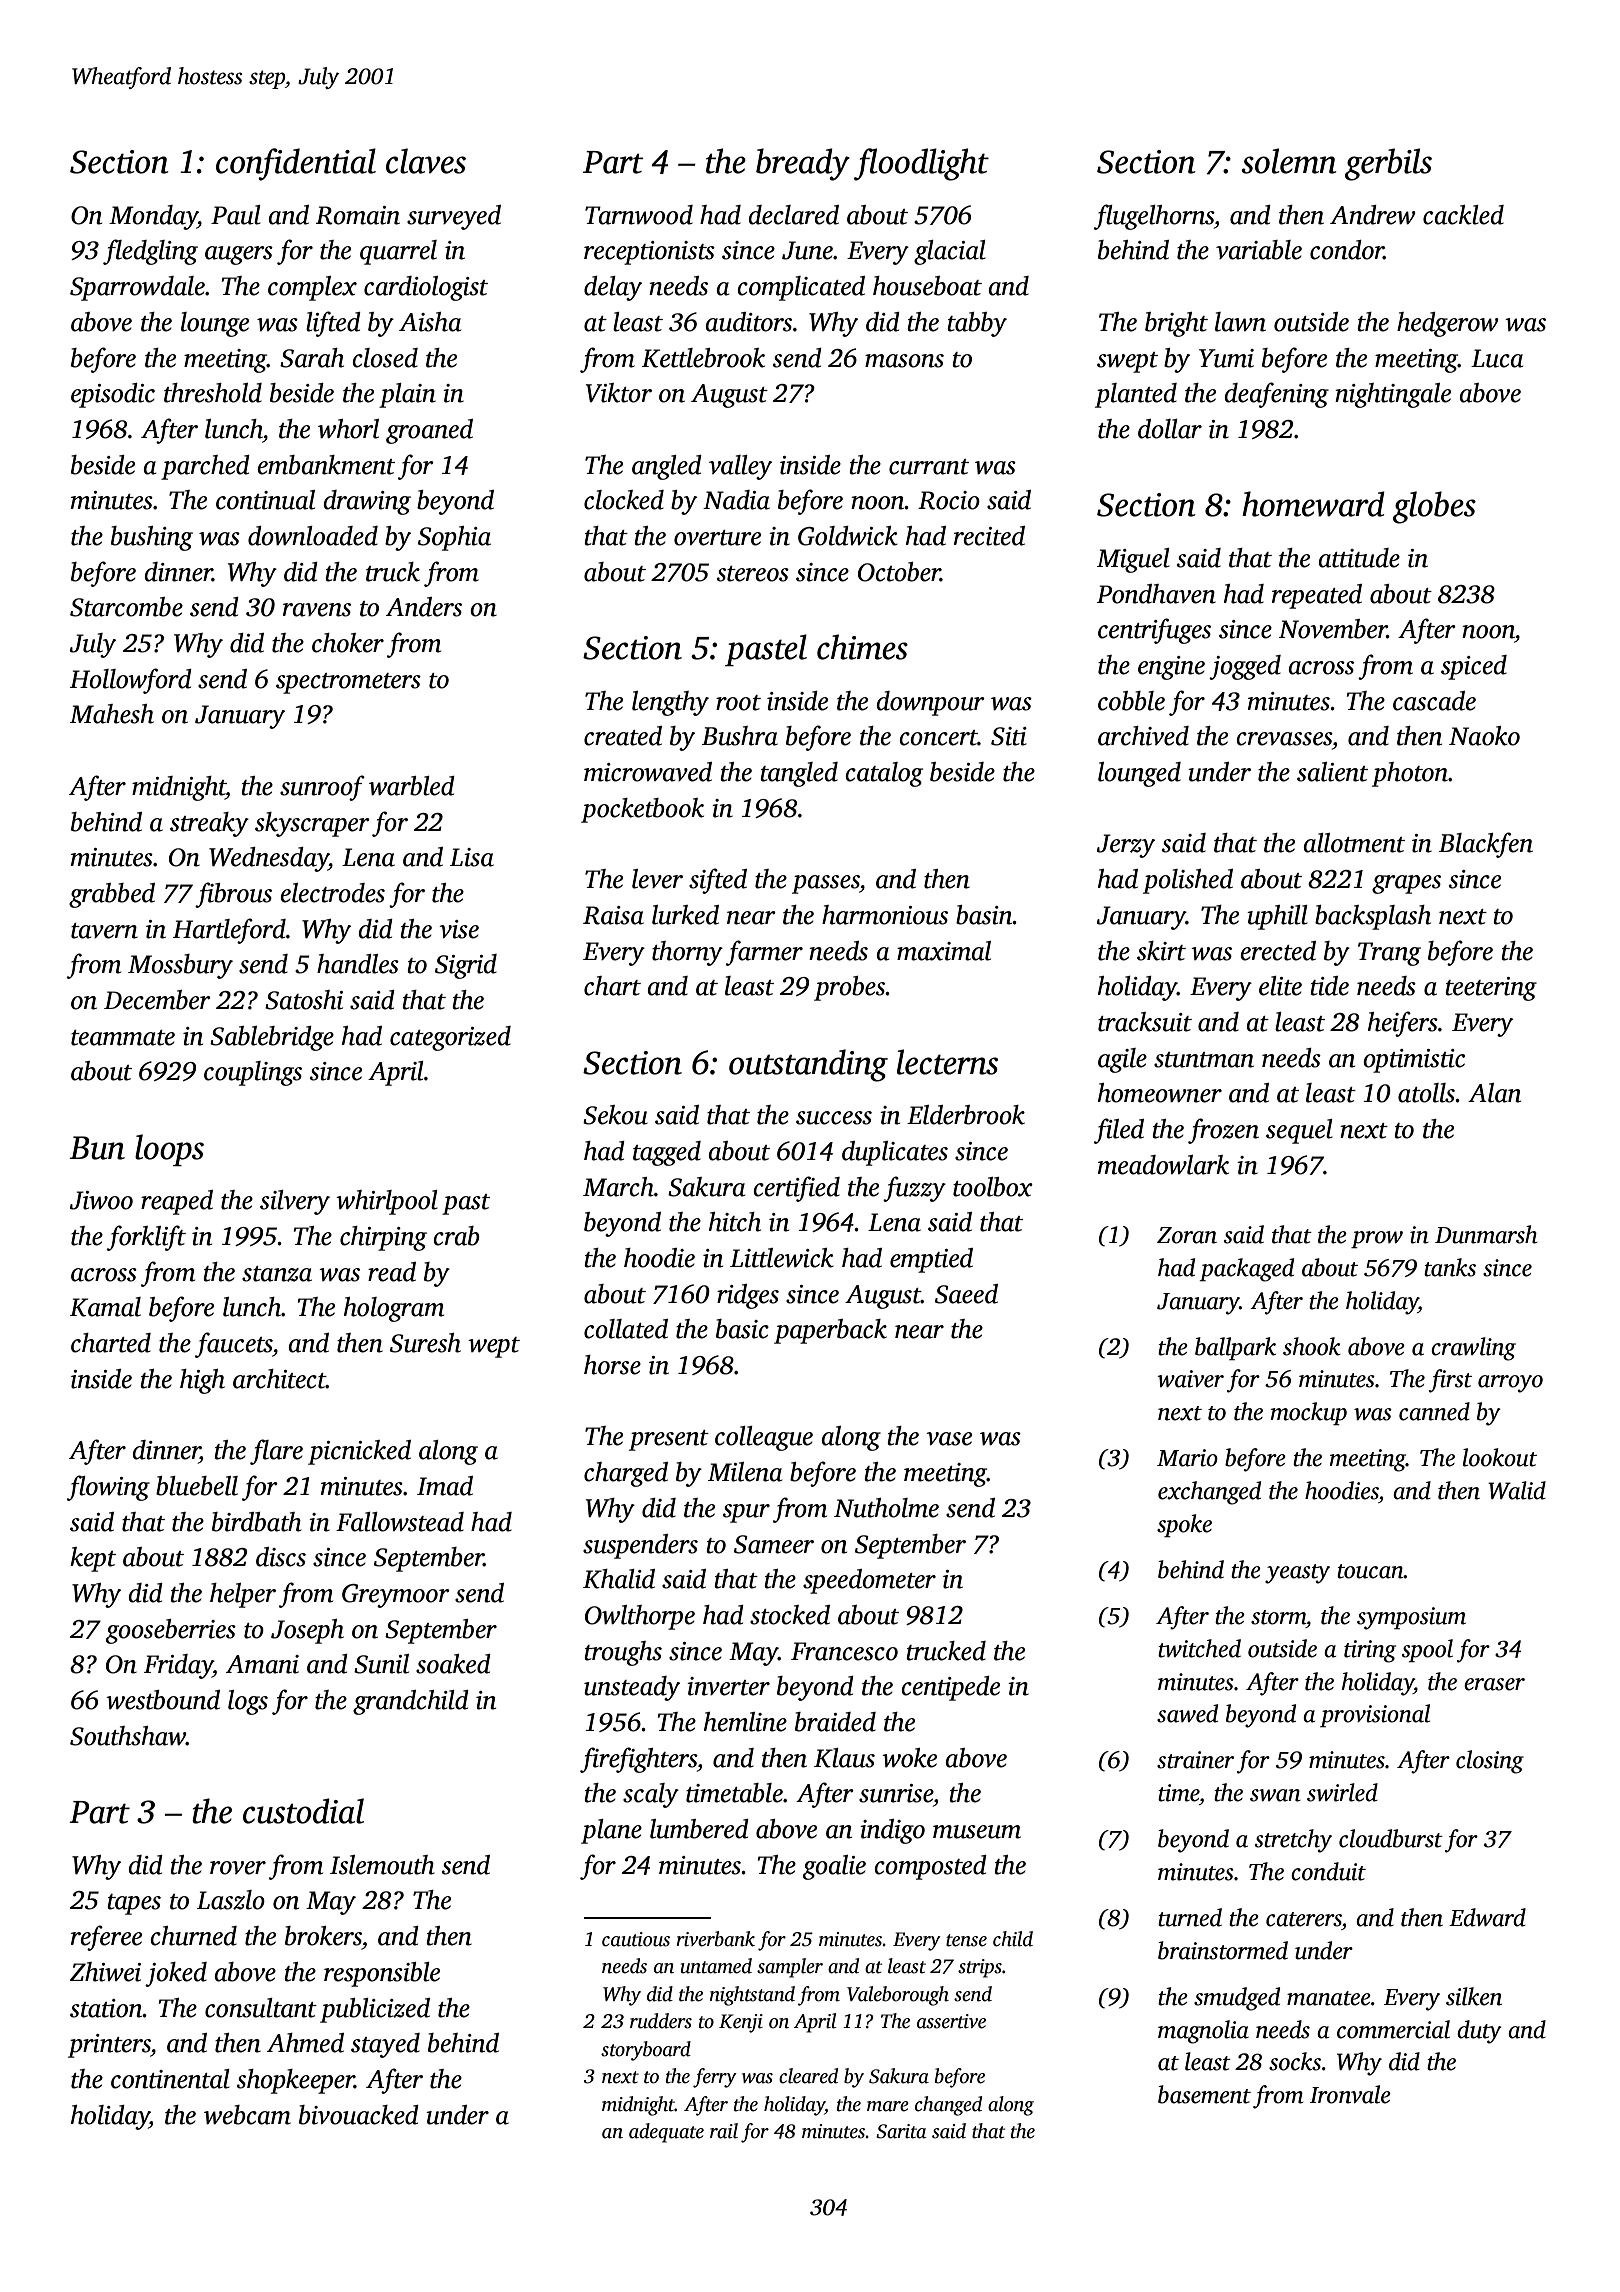 This page has height=2292, width=1620. Describe the element at coordinates (901, 2131) in the page. I see `Sarita` at that location.
